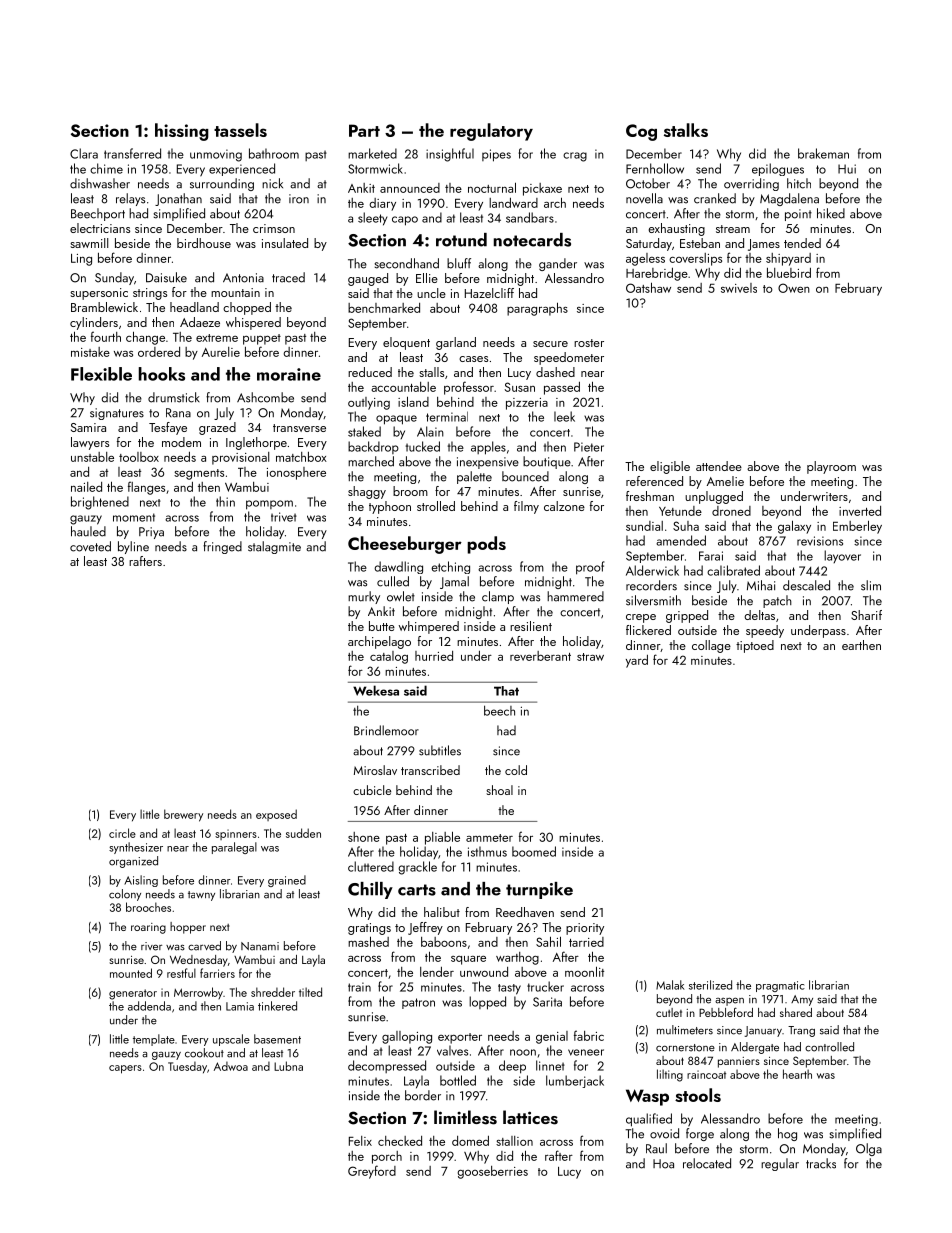 The height and width of the page is (1233, 952). Describe the element at coordinates (288, 277) in the page. I see `traced` at that location.
